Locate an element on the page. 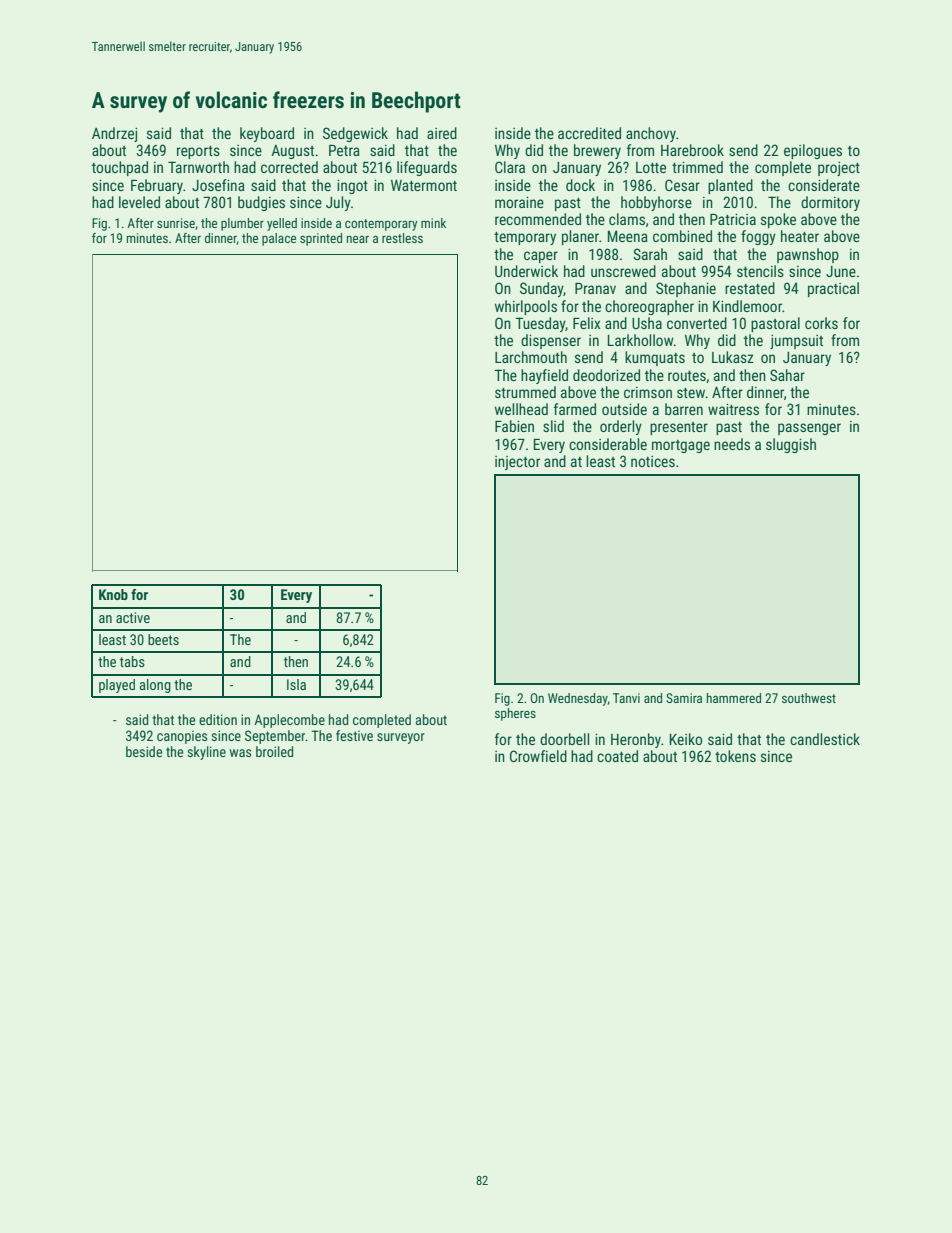 This document has width=952, height=1233. southwest is located at coordinates (809, 698).
